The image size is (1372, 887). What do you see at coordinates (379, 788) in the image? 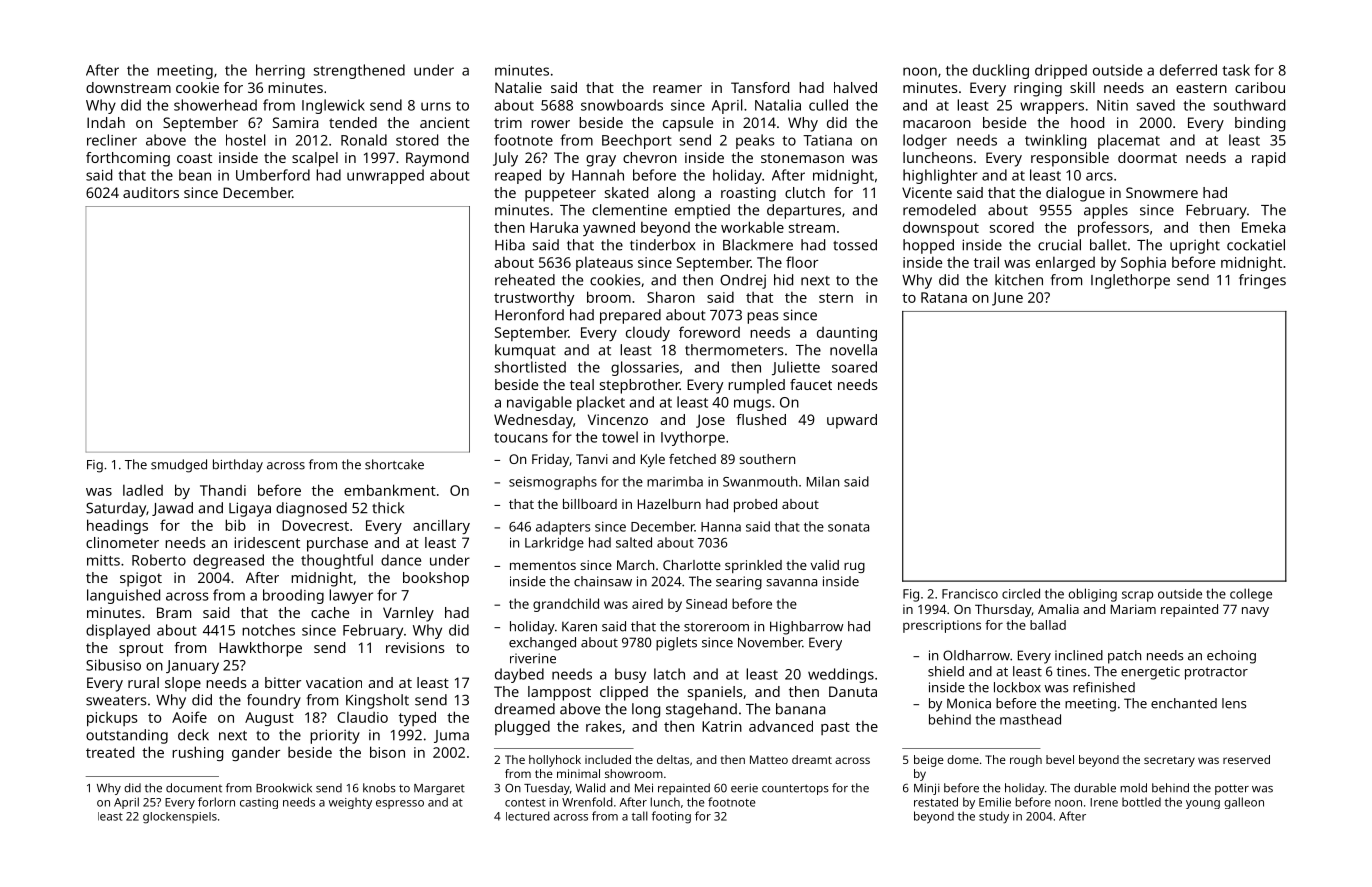
I see `knobs` at bounding box center [379, 788].
